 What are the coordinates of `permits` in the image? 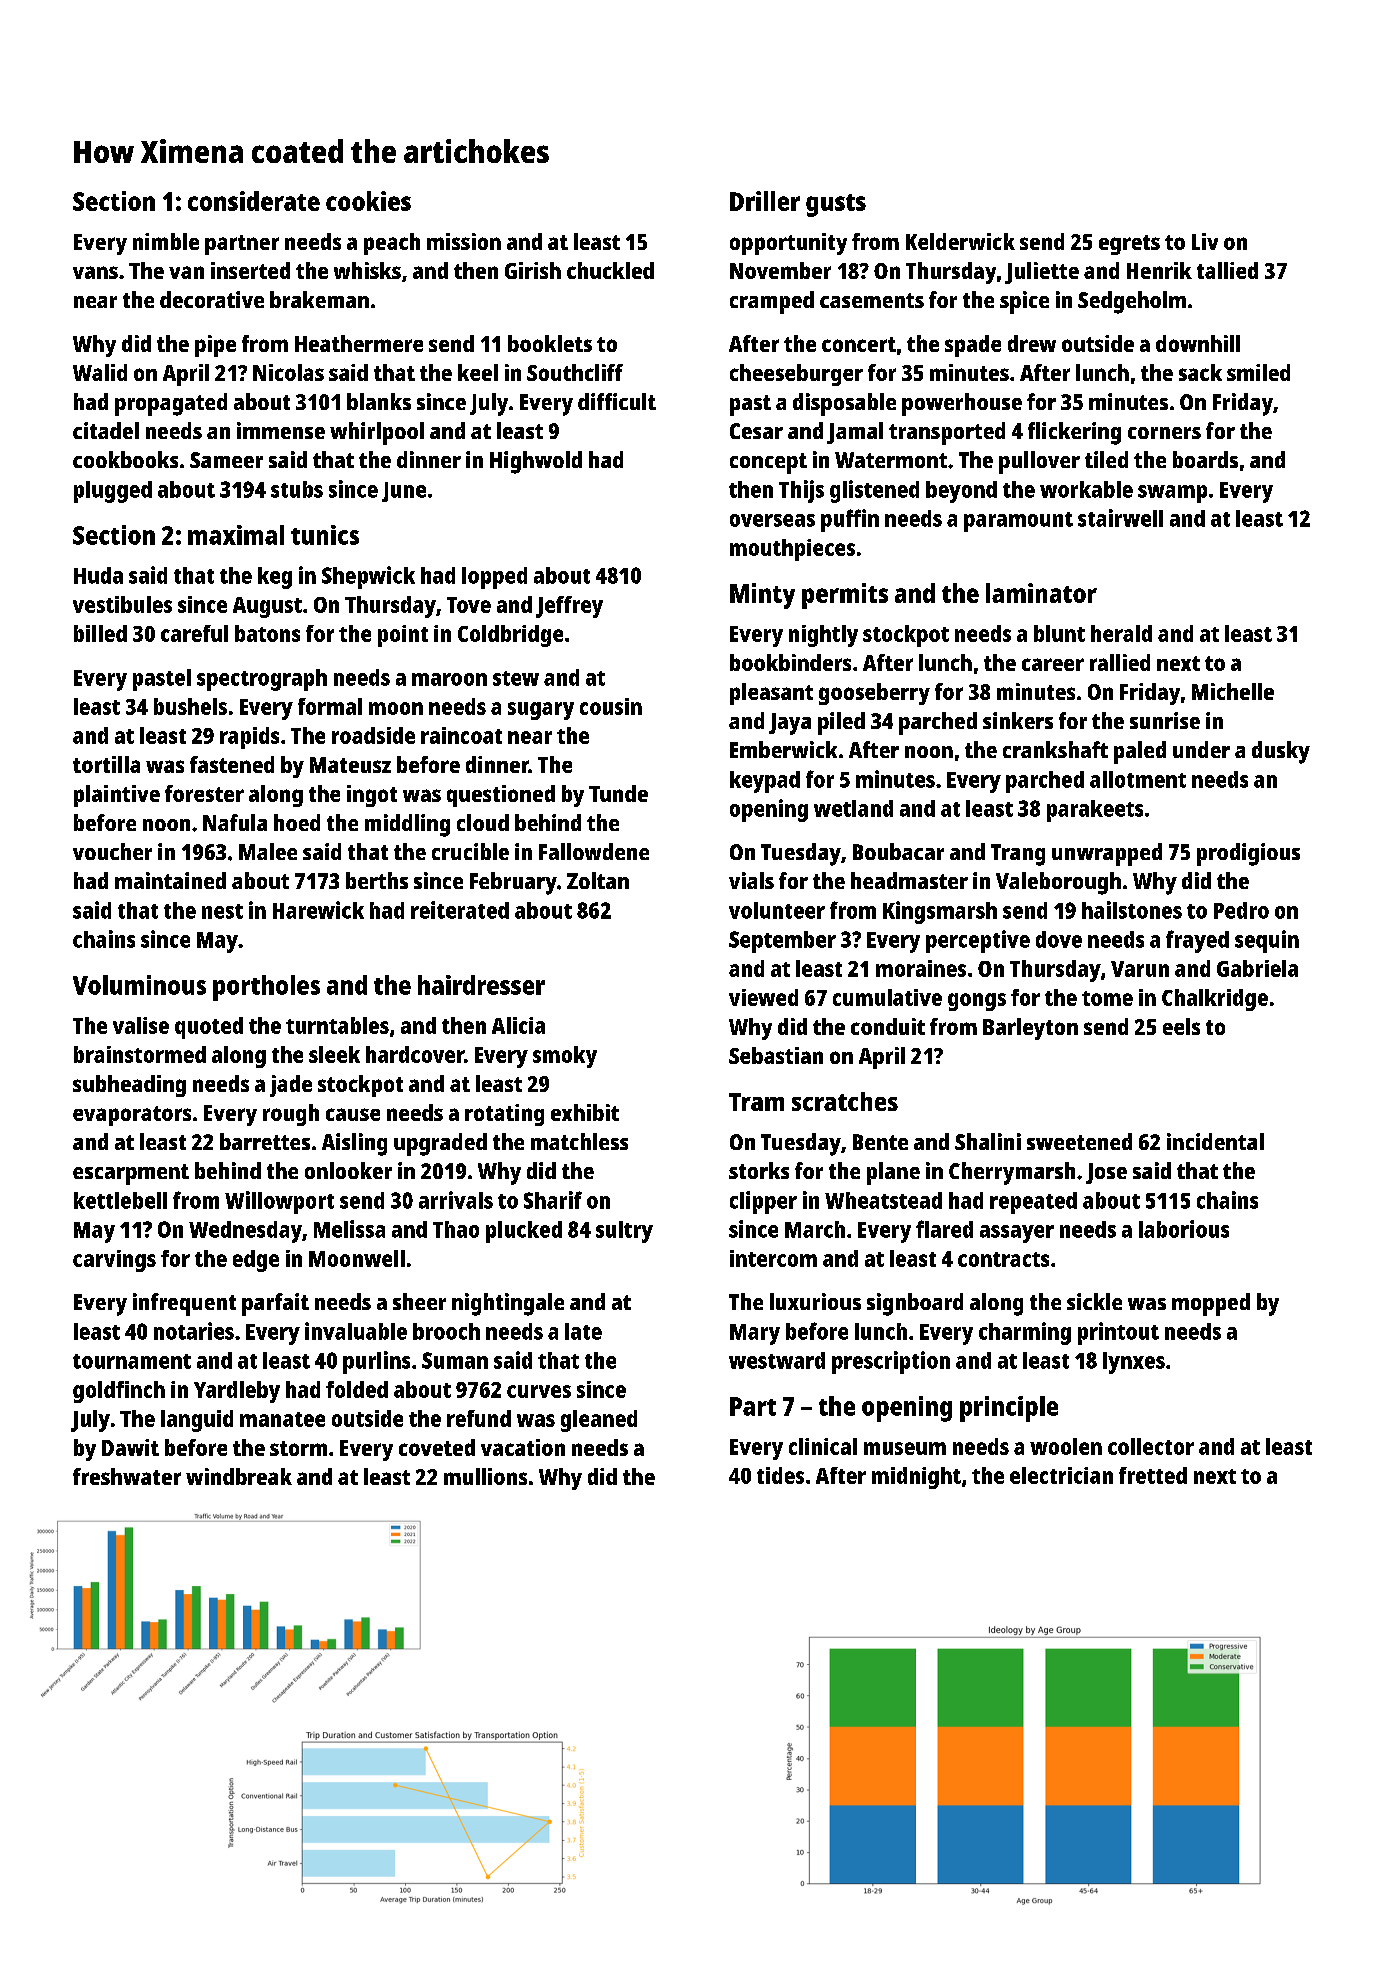 It's located at (845, 596).
